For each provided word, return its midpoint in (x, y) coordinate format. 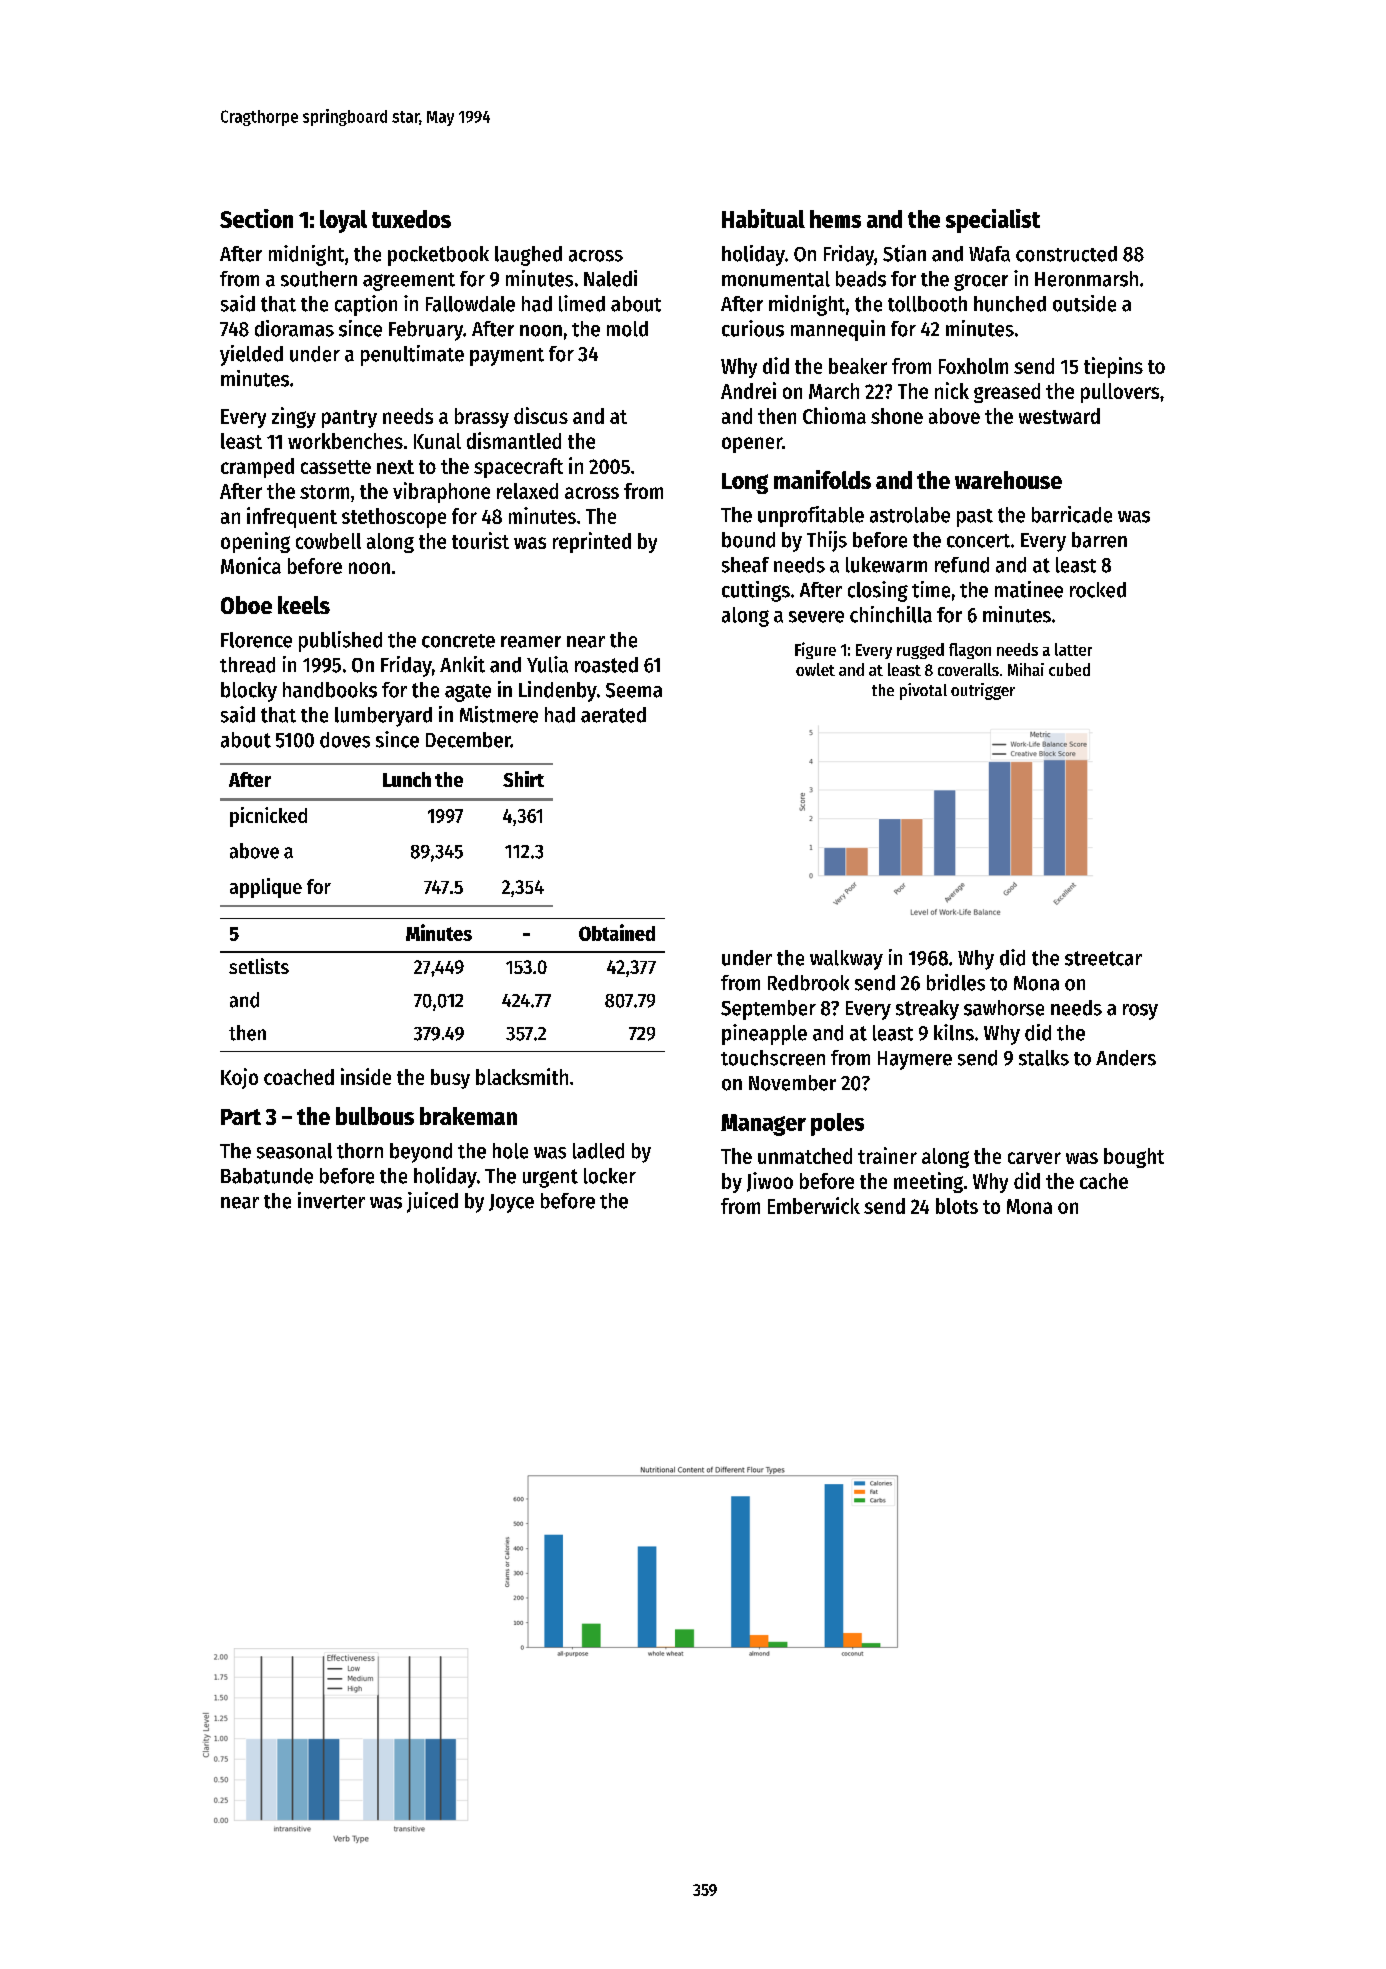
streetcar (1103, 958)
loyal (343, 221)
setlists (259, 966)
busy (450, 1079)
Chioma (834, 415)
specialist (993, 221)
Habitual (763, 218)
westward (1059, 416)
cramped (257, 468)
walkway (846, 960)
